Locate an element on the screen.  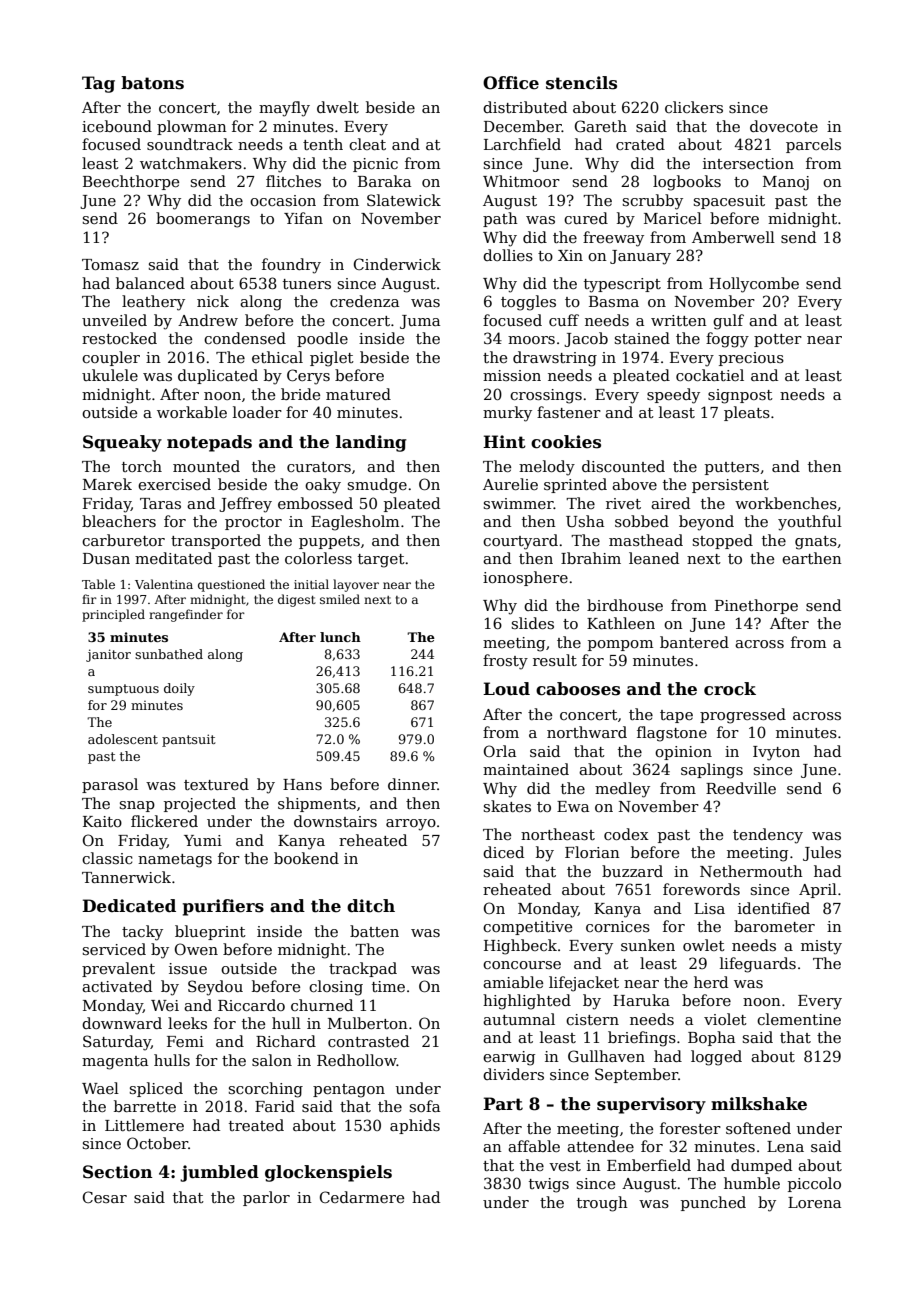
swimmer is located at coordinates (519, 503).
